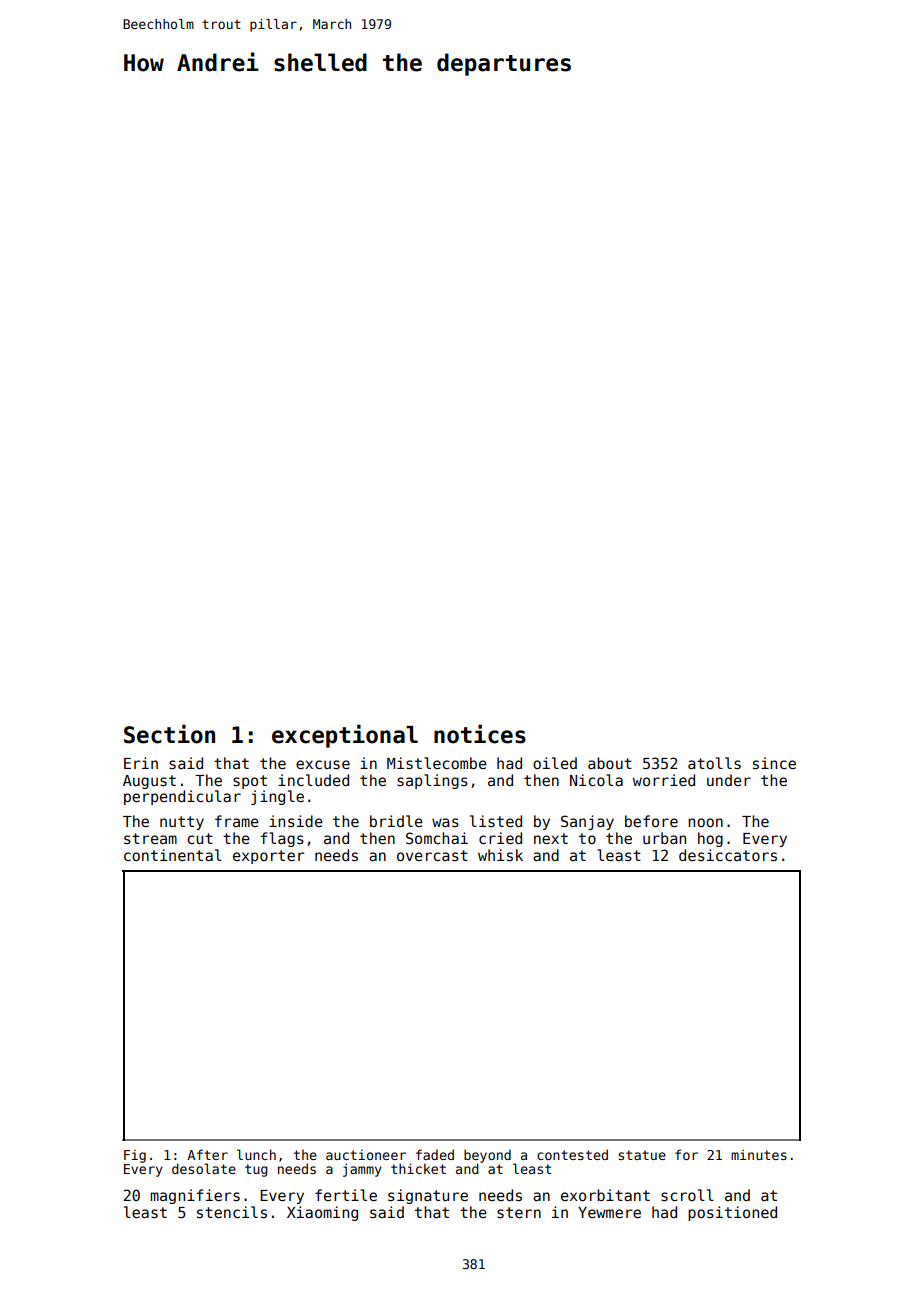 This screenshot has width=924, height=1308. Describe the element at coordinates (269, 857) in the screenshot. I see `exporter` at that location.
